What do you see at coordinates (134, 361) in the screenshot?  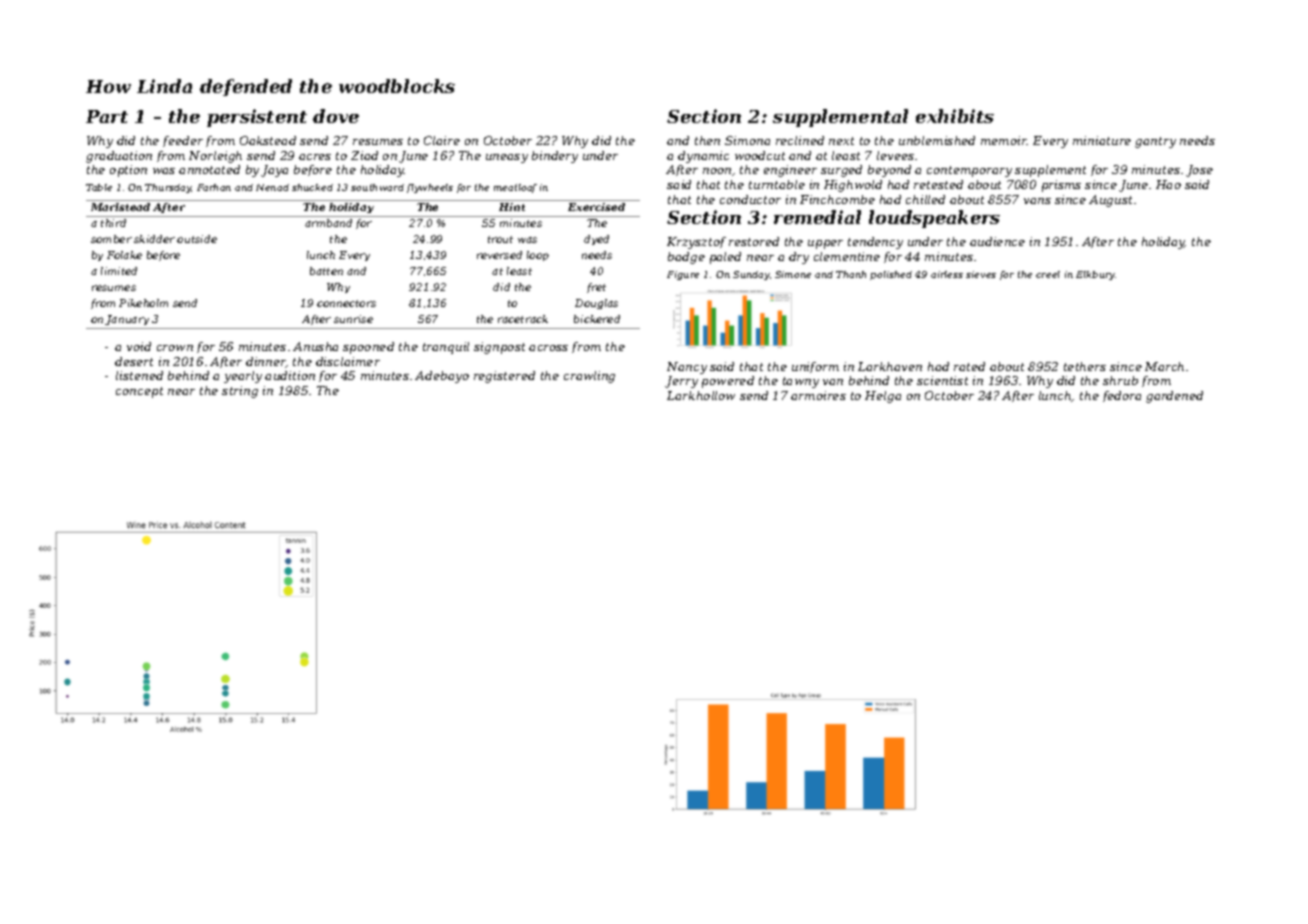 I see `desert` at bounding box center [134, 361].
